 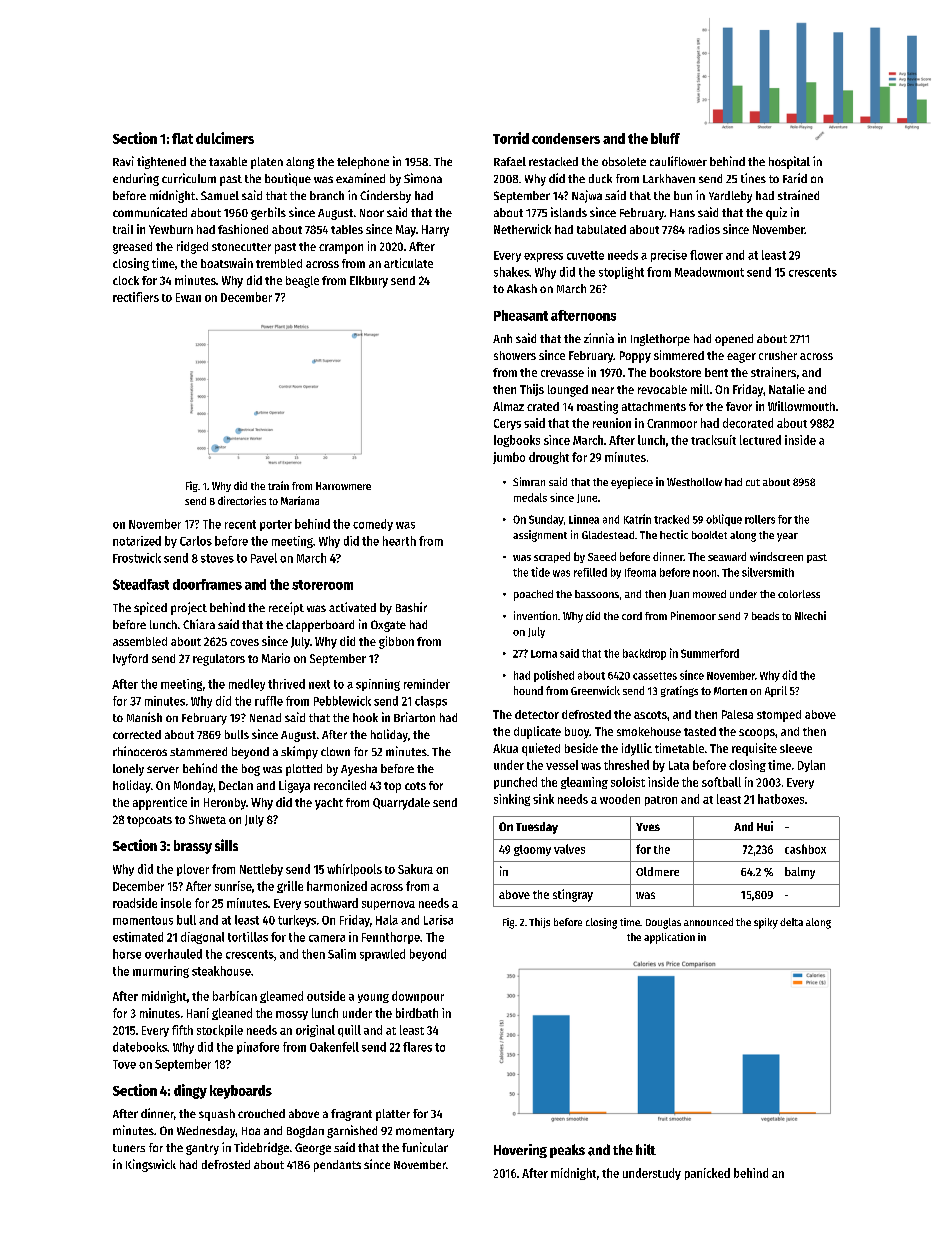 What do you see at coordinates (707, 1174) in the document?
I see `panicked` at bounding box center [707, 1174].
